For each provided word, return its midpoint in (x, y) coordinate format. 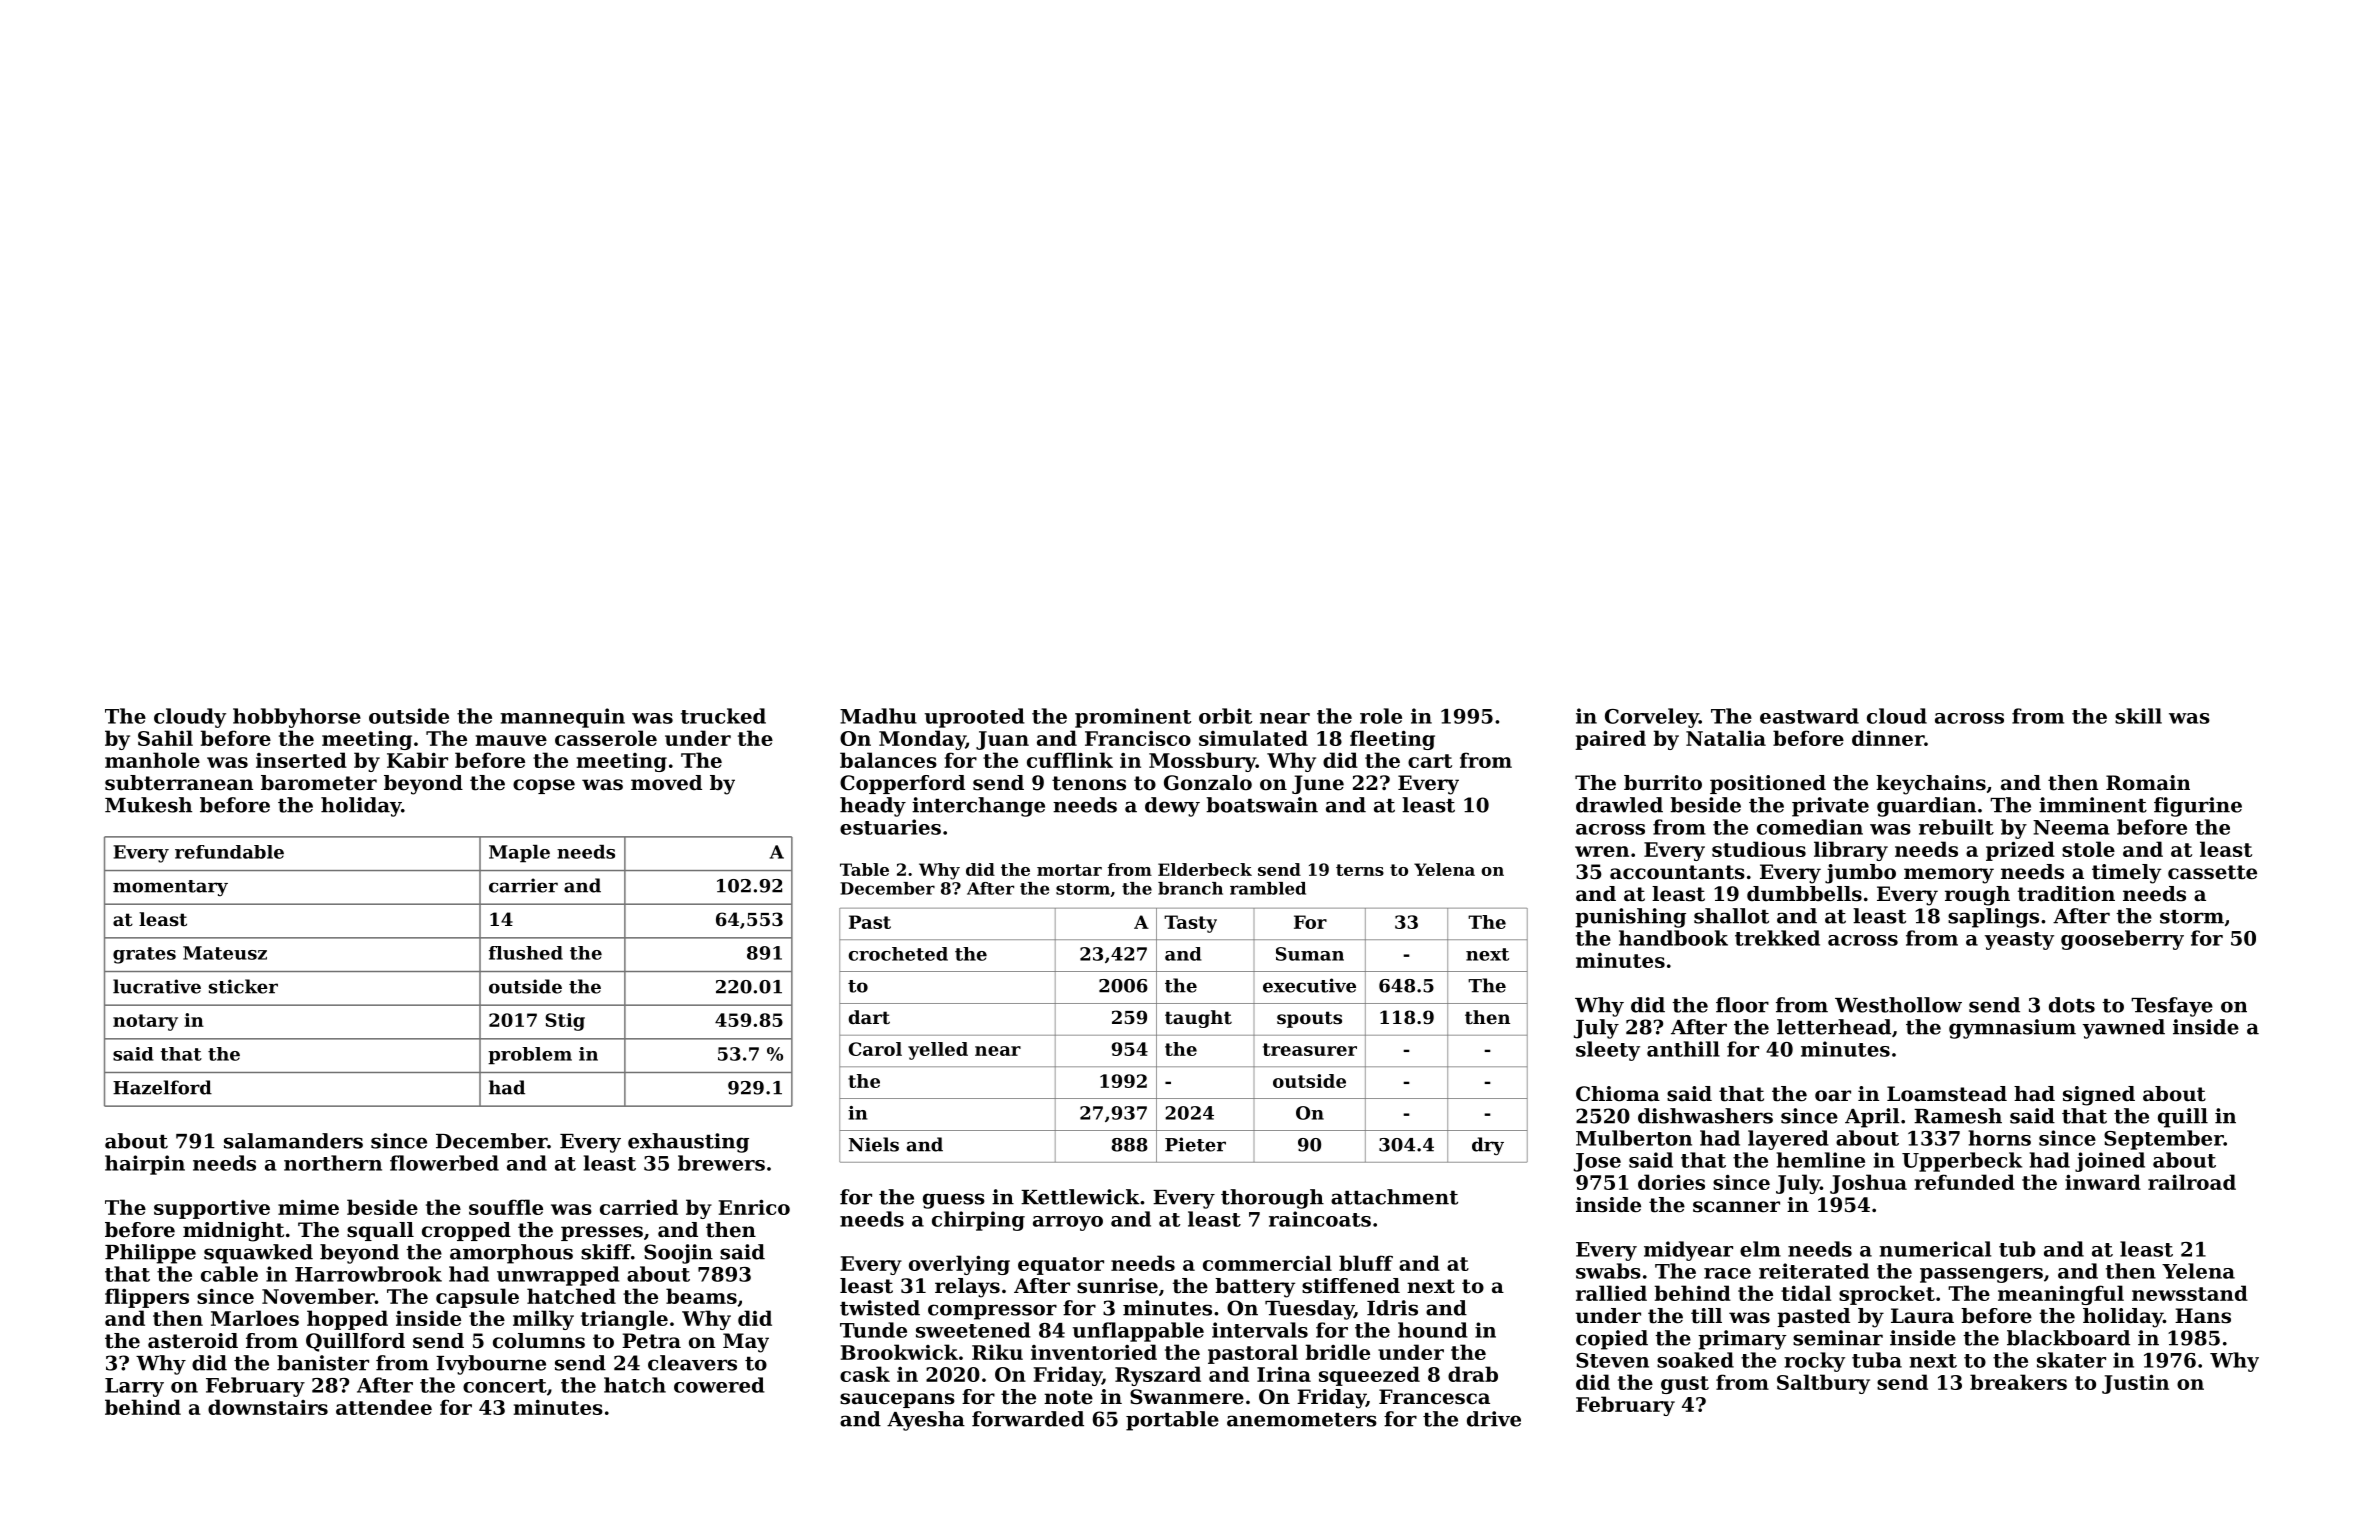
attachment (1394, 1197)
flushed (526, 953)
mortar (1069, 870)
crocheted (898, 954)
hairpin (145, 1165)
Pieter (1195, 1144)
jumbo (1860, 874)
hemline (1821, 1160)
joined (2110, 1162)
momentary (170, 888)
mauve (511, 740)
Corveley (1652, 718)
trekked (1777, 938)
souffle (506, 1207)
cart (1430, 761)
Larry (134, 1387)
